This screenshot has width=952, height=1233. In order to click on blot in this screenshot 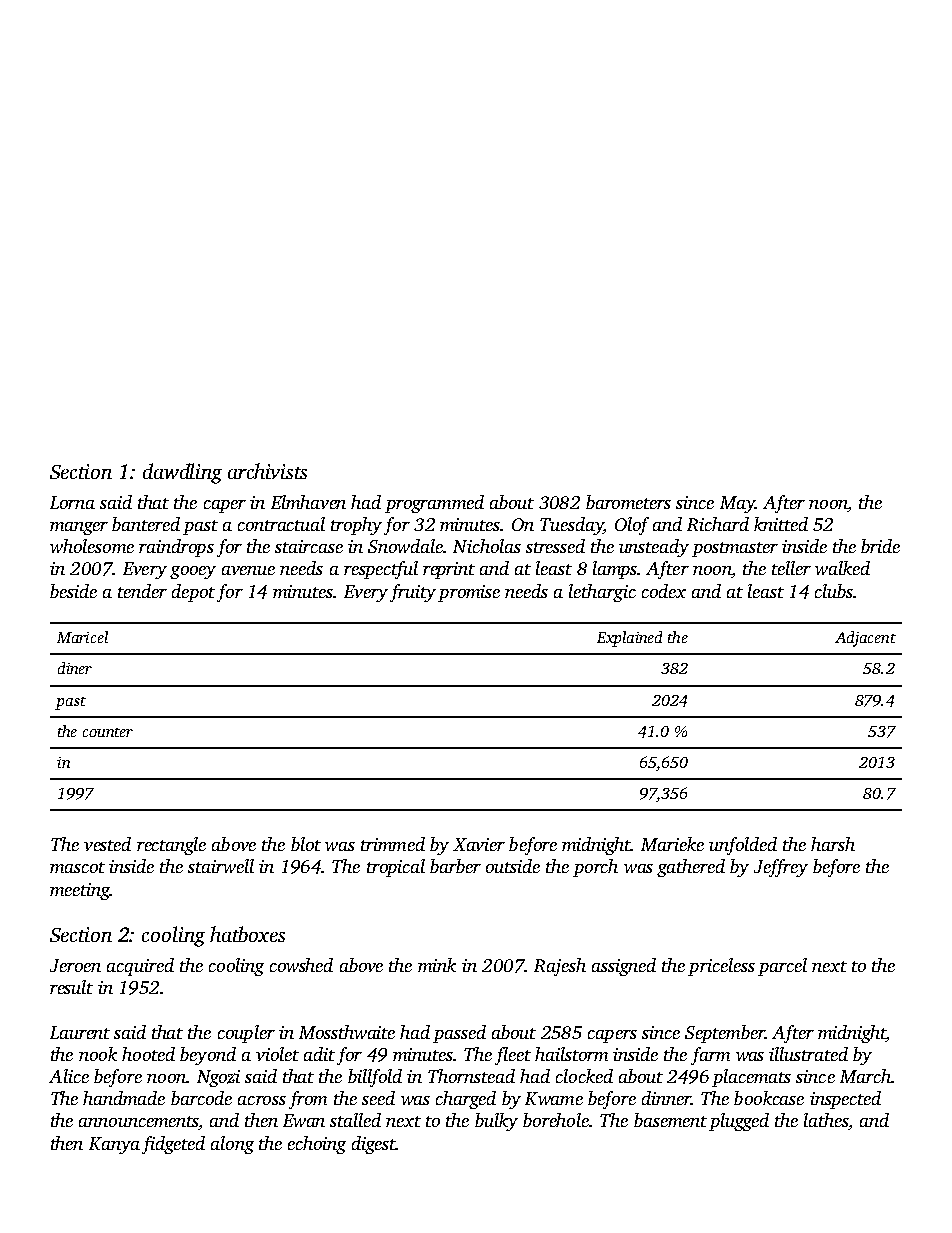, I will do `click(306, 844)`.
